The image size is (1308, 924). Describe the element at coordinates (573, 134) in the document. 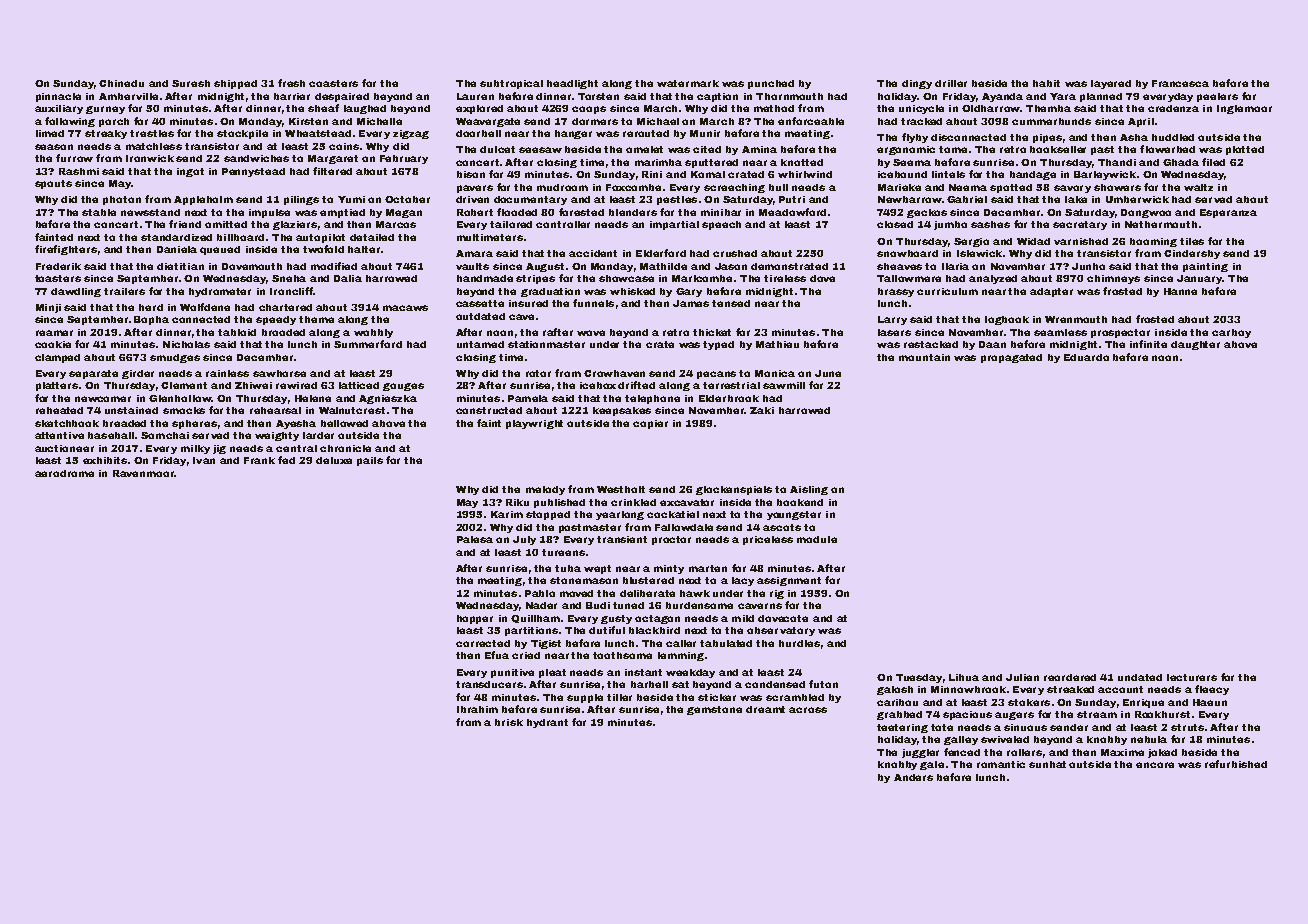

I see `hanger` at that location.
